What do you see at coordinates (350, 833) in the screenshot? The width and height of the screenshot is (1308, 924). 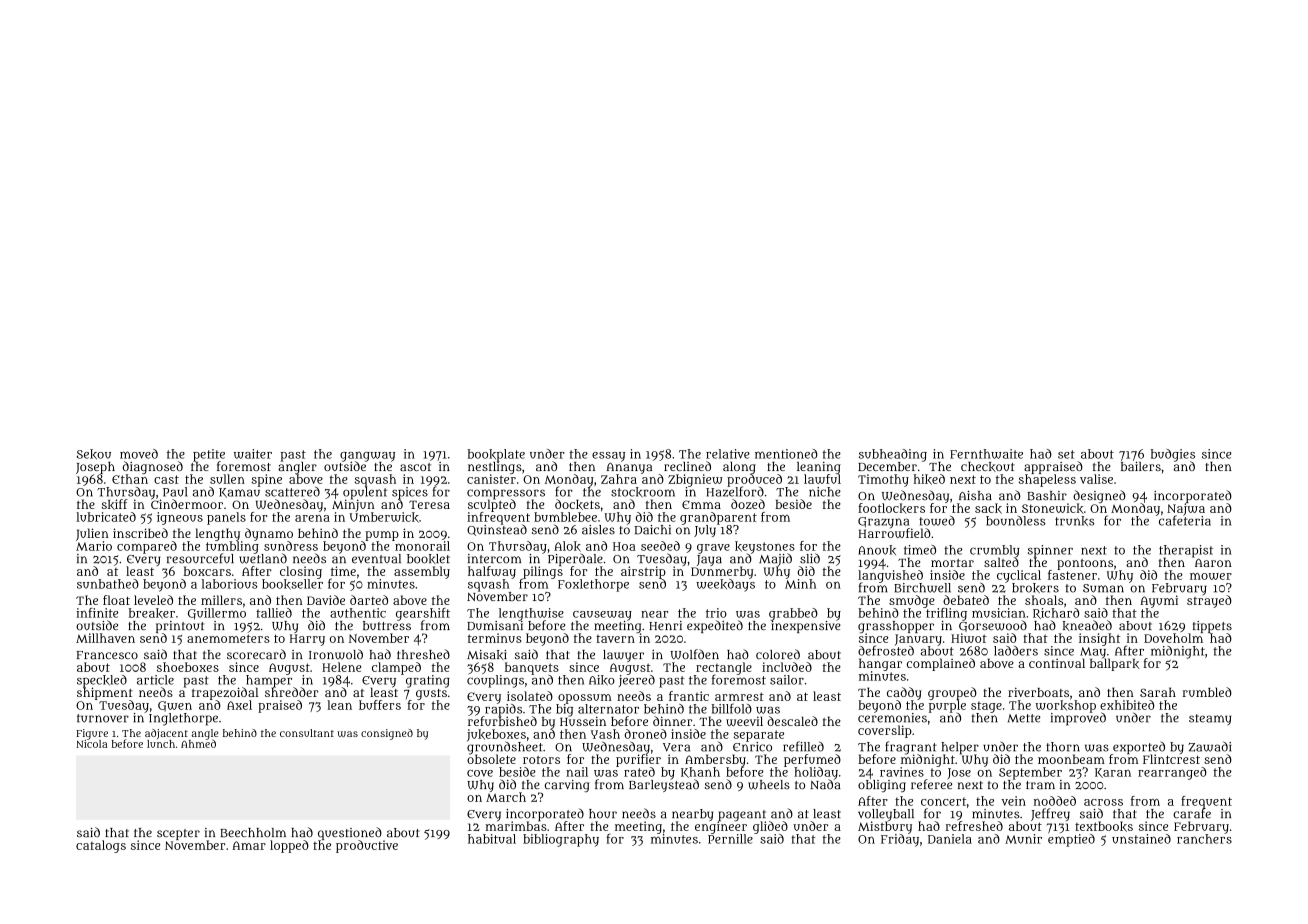 I see `questioned` at bounding box center [350, 833].
